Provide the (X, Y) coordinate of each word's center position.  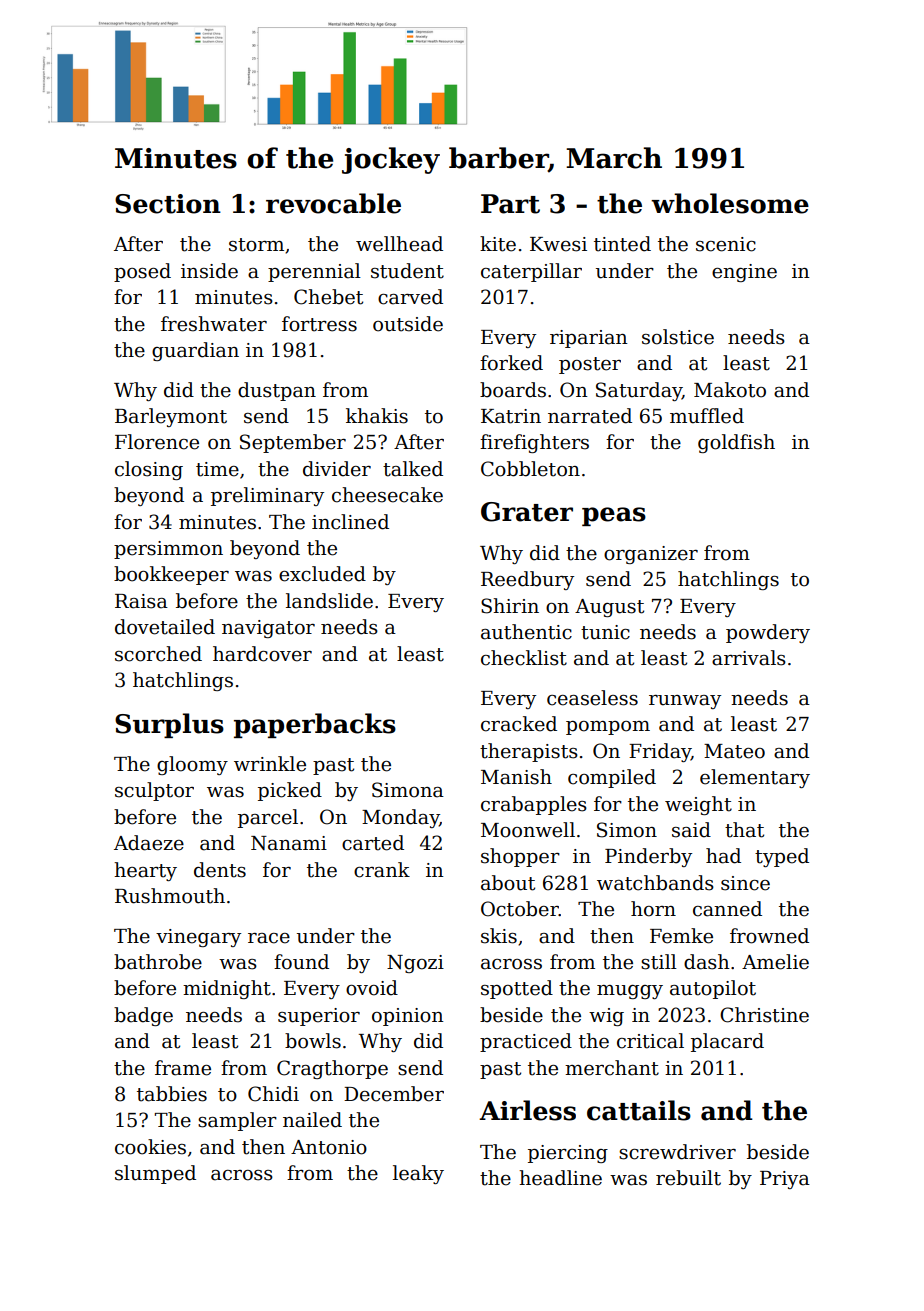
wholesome (730, 203)
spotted (517, 989)
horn (653, 909)
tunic (605, 632)
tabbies (172, 1094)
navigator (268, 629)
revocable (333, 203)
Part (510, 204)
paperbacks (315, 725)
